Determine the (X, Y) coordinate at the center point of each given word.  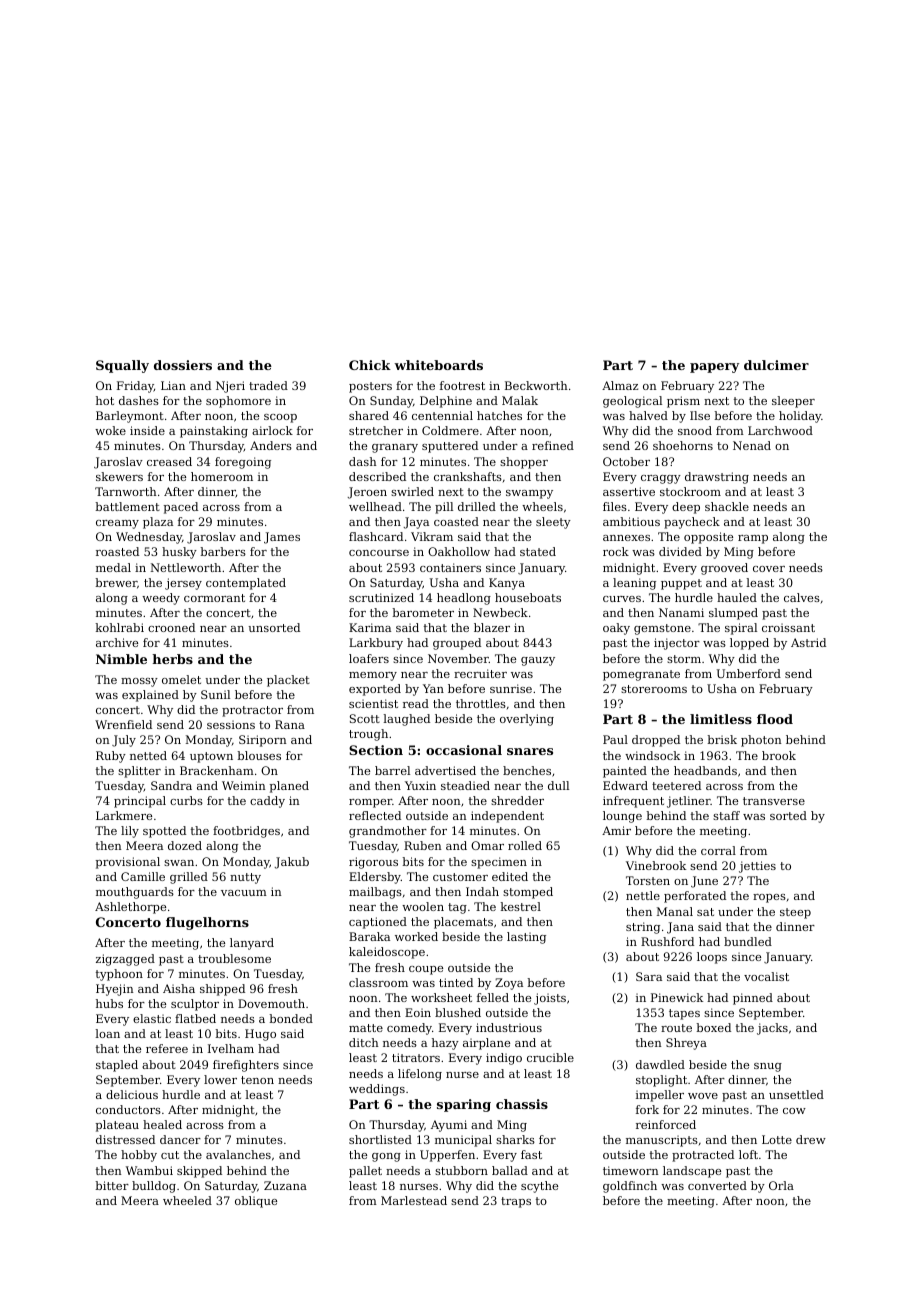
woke (110, 430)
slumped (733, 614)
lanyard (252, 944)
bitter (112, 1185)
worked (416, 936)
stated (538, 551)
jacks (772, 1029)
